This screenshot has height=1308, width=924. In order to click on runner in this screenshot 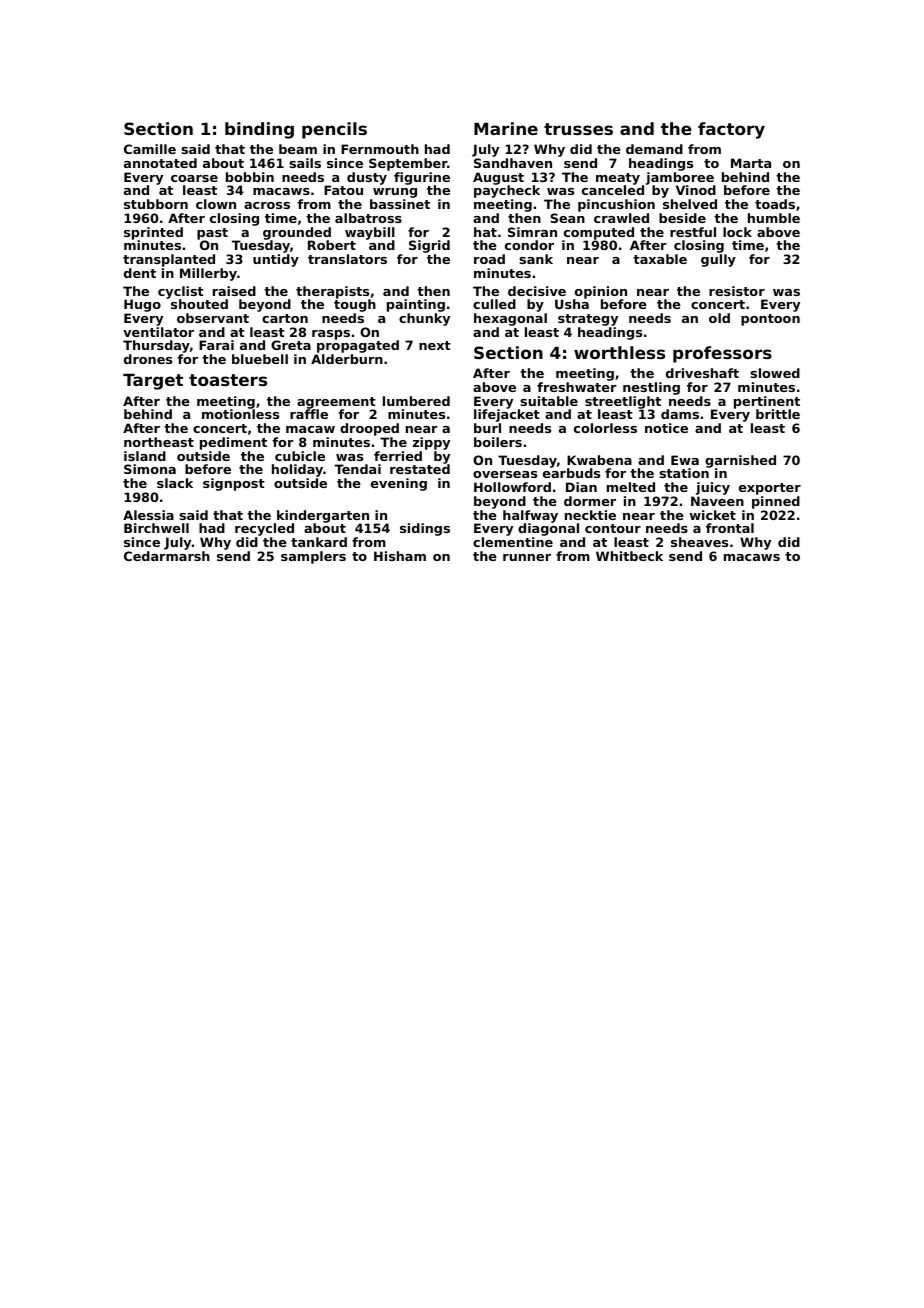, I will do `click(527, 557)`.
